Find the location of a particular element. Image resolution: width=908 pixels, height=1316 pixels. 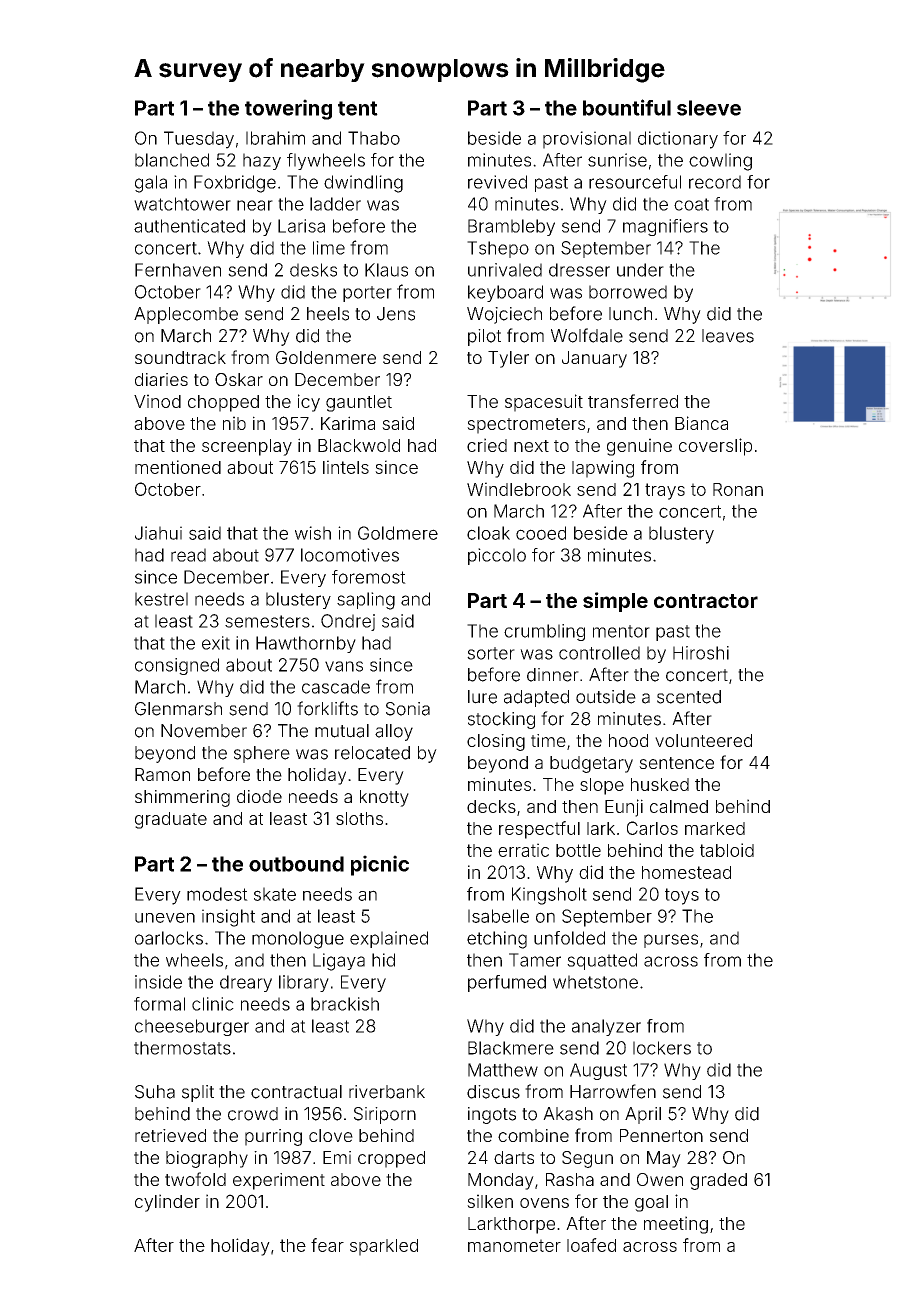

simple is located at coordinates (615, 602).
